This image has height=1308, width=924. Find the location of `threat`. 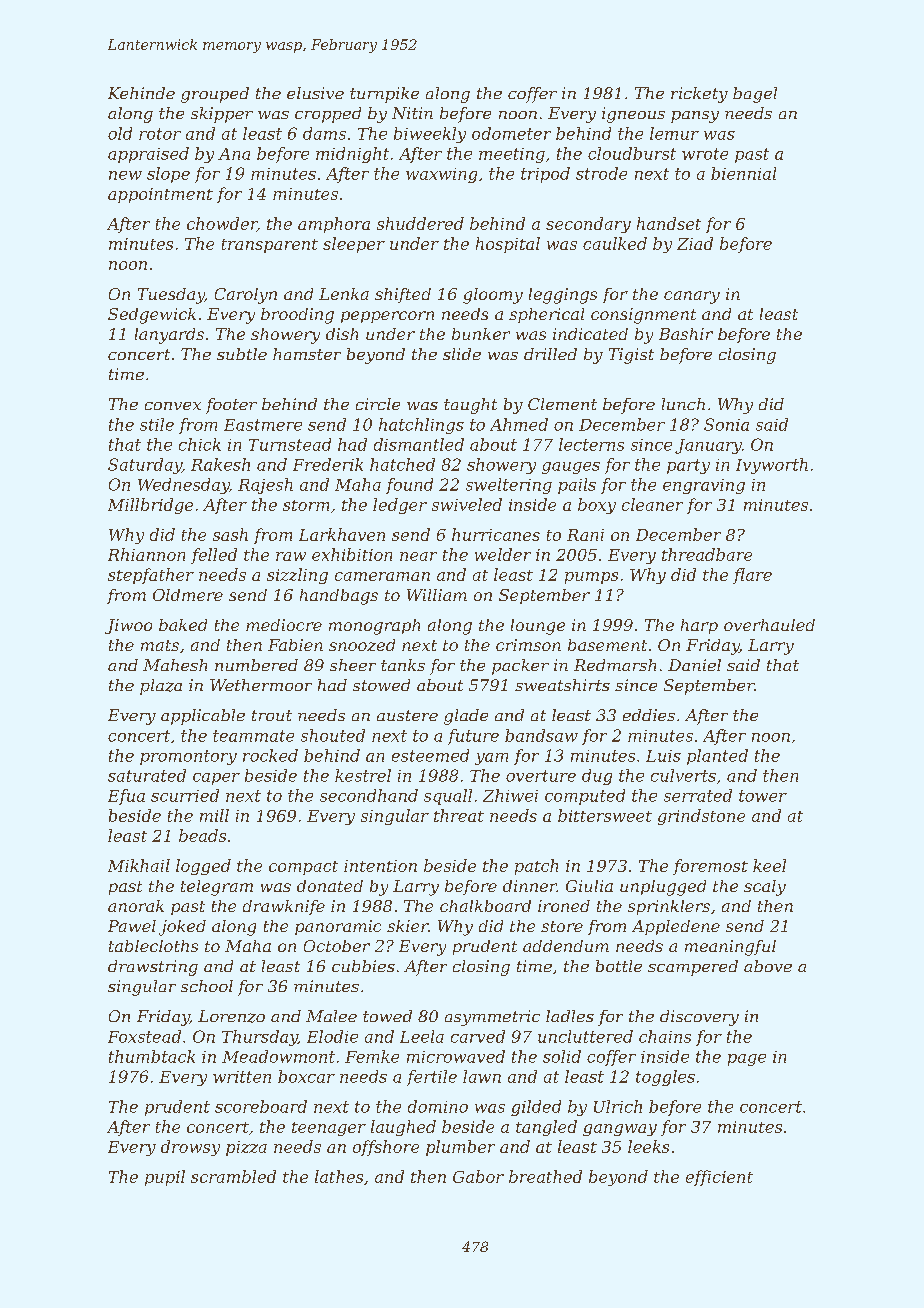

threat is located at coordinates (459, 815).
